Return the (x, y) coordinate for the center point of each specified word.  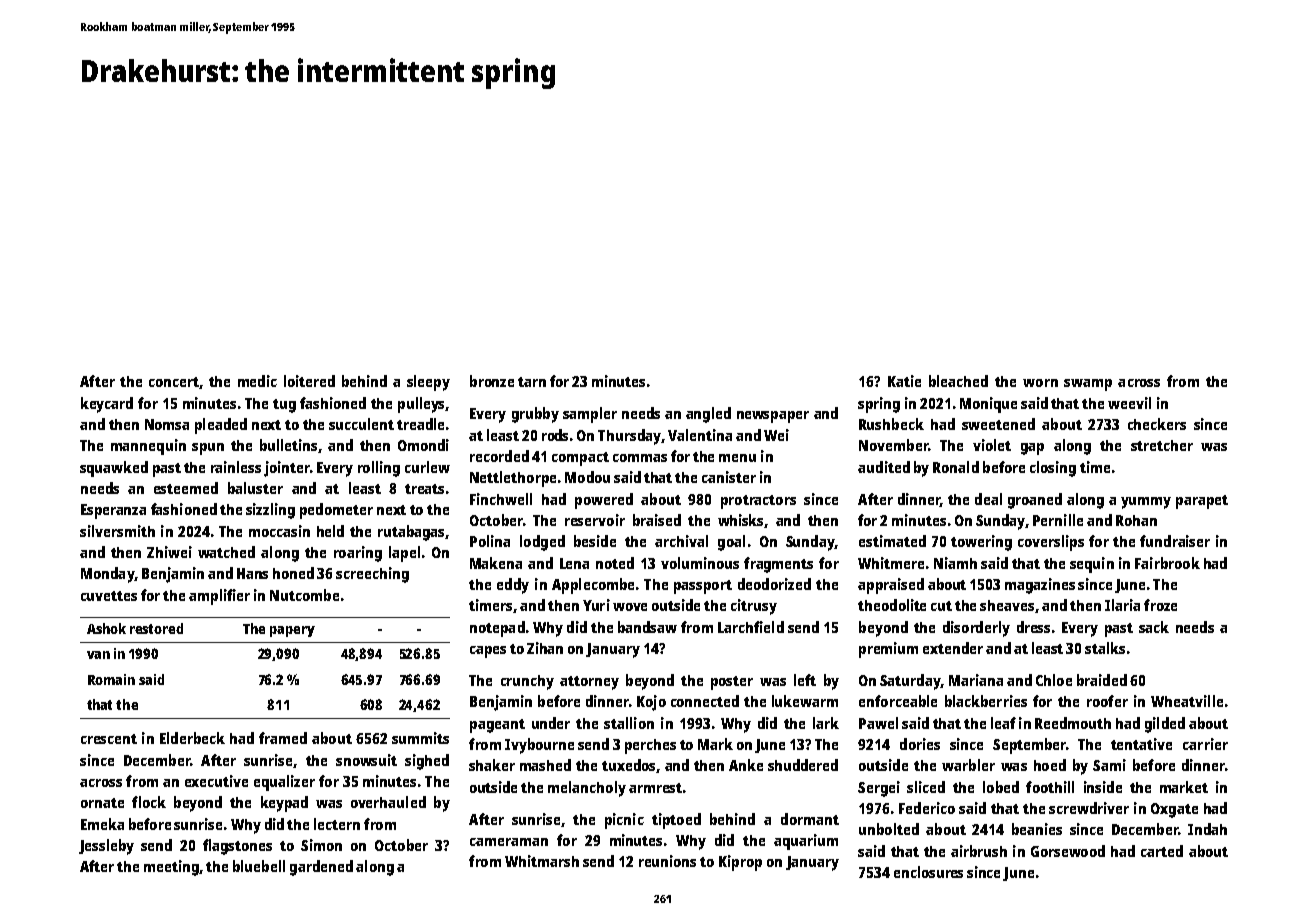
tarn (532, 382)
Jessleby (106, 847)
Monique (988, 405)
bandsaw (647, 627)
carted (1162, 851)
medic (257, 381)
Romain (111, 679)
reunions (667, 861)
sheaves (1007, 605)
